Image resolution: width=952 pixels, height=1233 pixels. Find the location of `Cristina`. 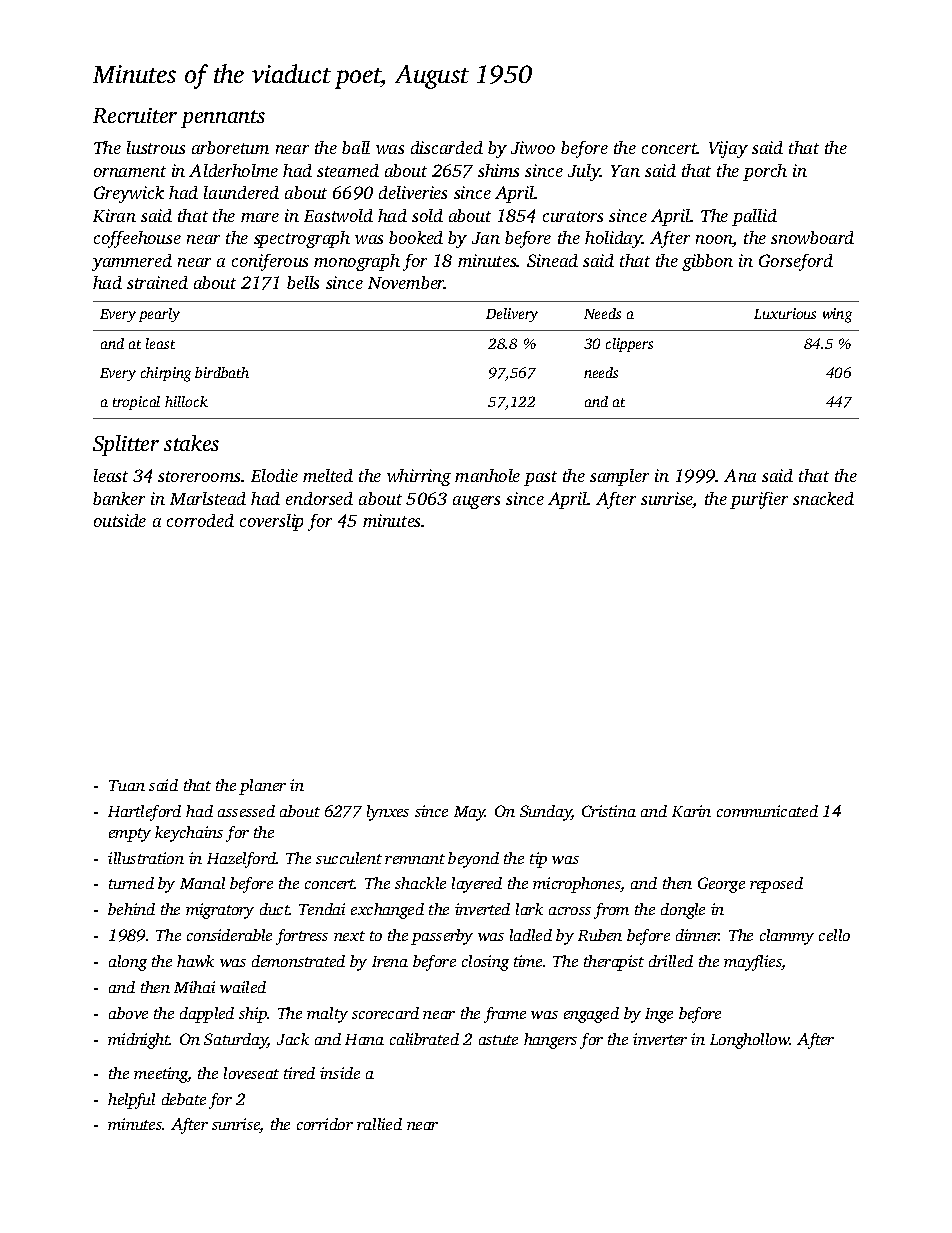

Cristina is located at coordinates (609, 811).
